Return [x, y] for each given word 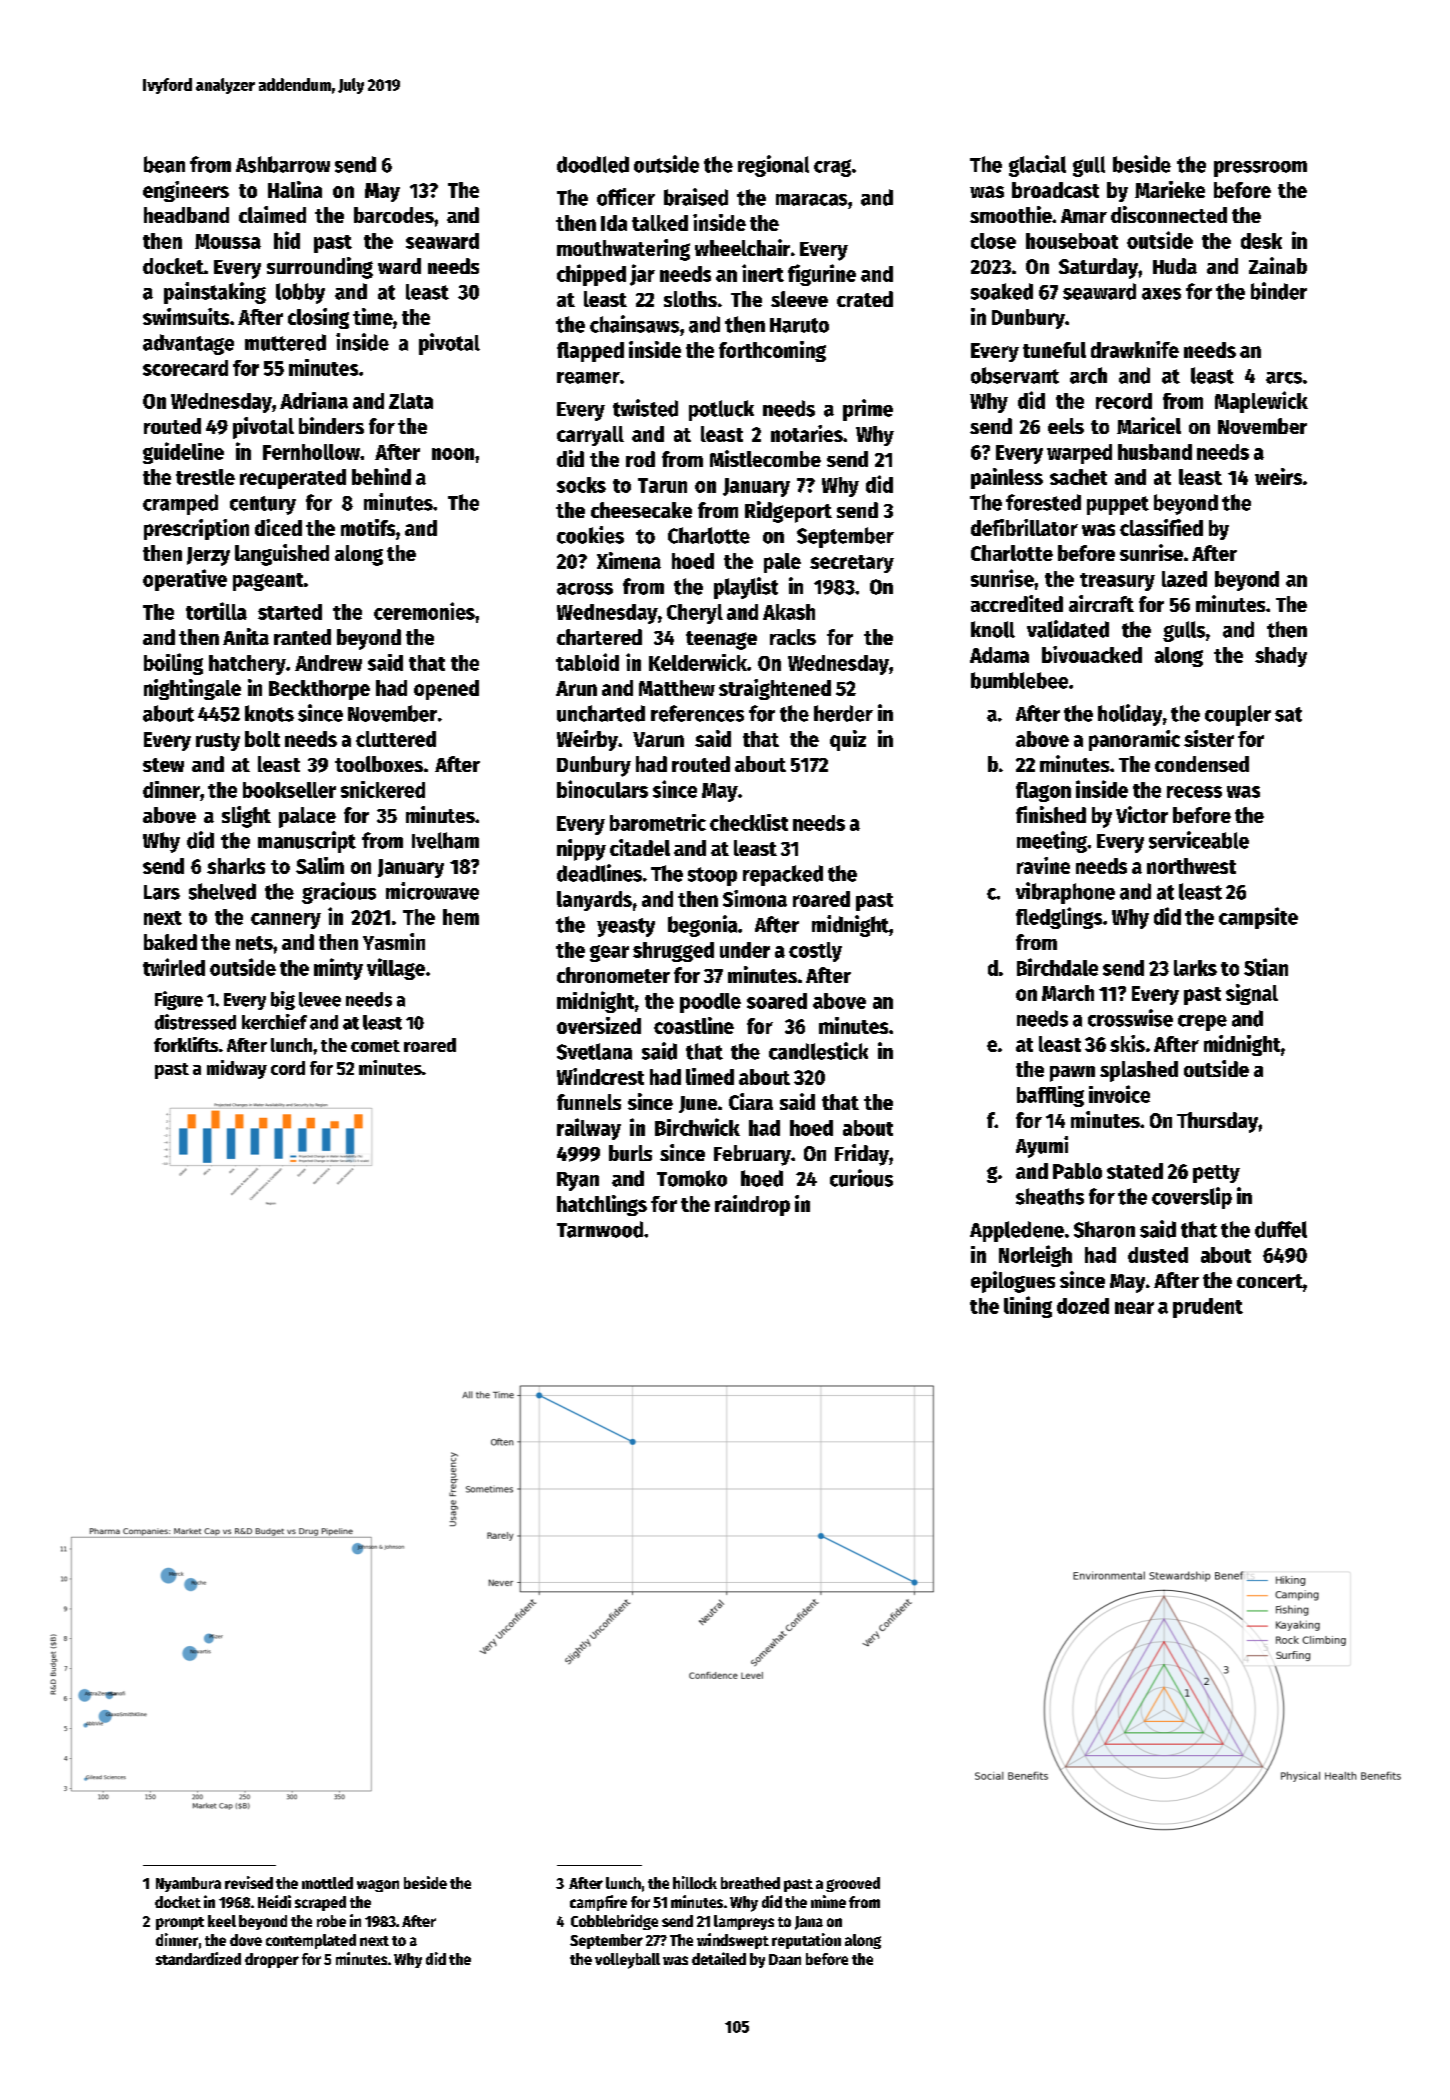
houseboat [1072, 241]
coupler [1238, 715]
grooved [853, 1884]
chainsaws [634, 324]
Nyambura [188, 1884]
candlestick [818, 1051]
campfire [598, 1903]
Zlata [411, 401]
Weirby [587, 740]
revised [249, 1882]
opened [446, 690]
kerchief [274, 1022]
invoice [1119, 1094]
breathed [750, 1883]
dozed [1083, 1306]
